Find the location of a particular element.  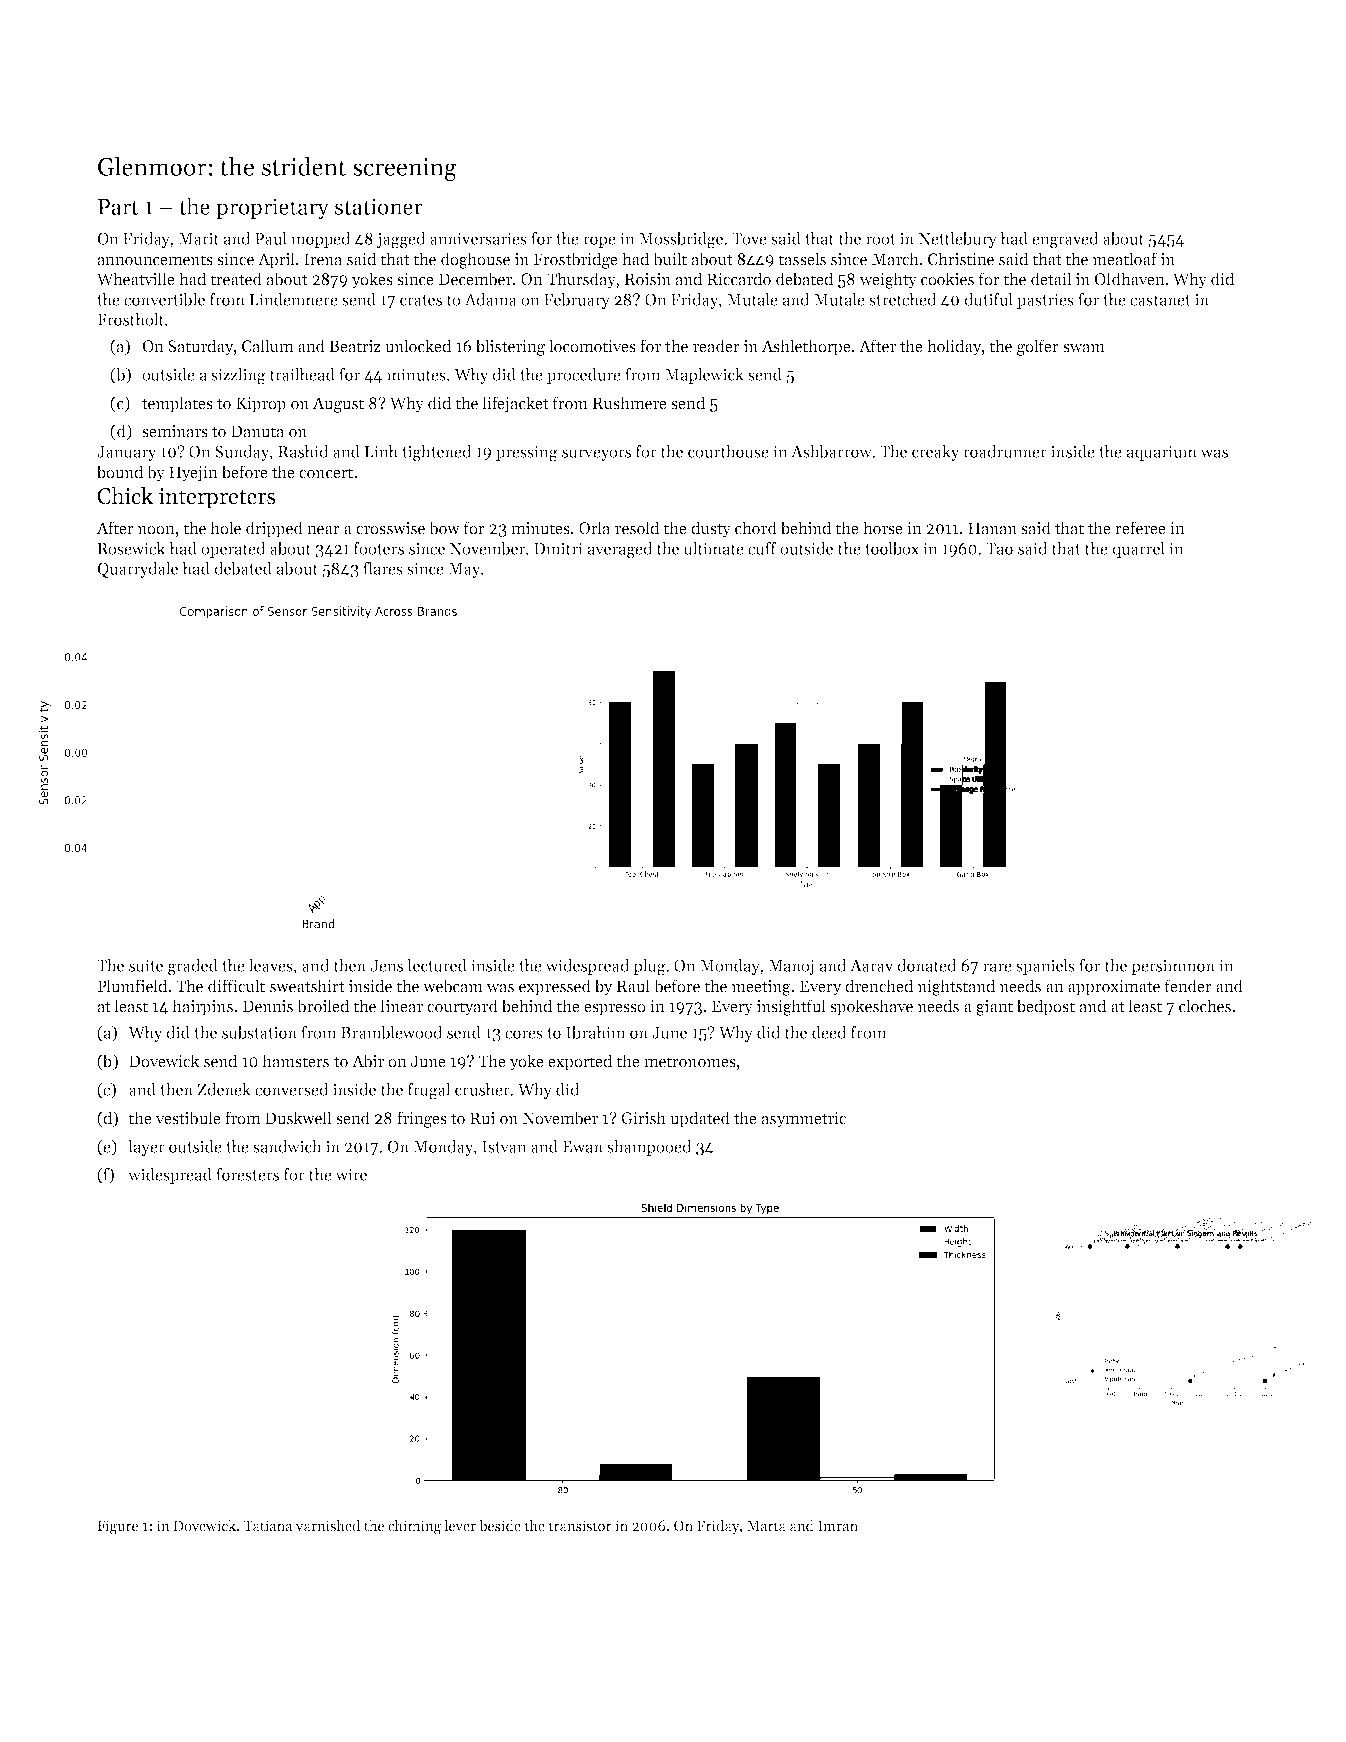

procedure is located at coordinates (584, 376).
